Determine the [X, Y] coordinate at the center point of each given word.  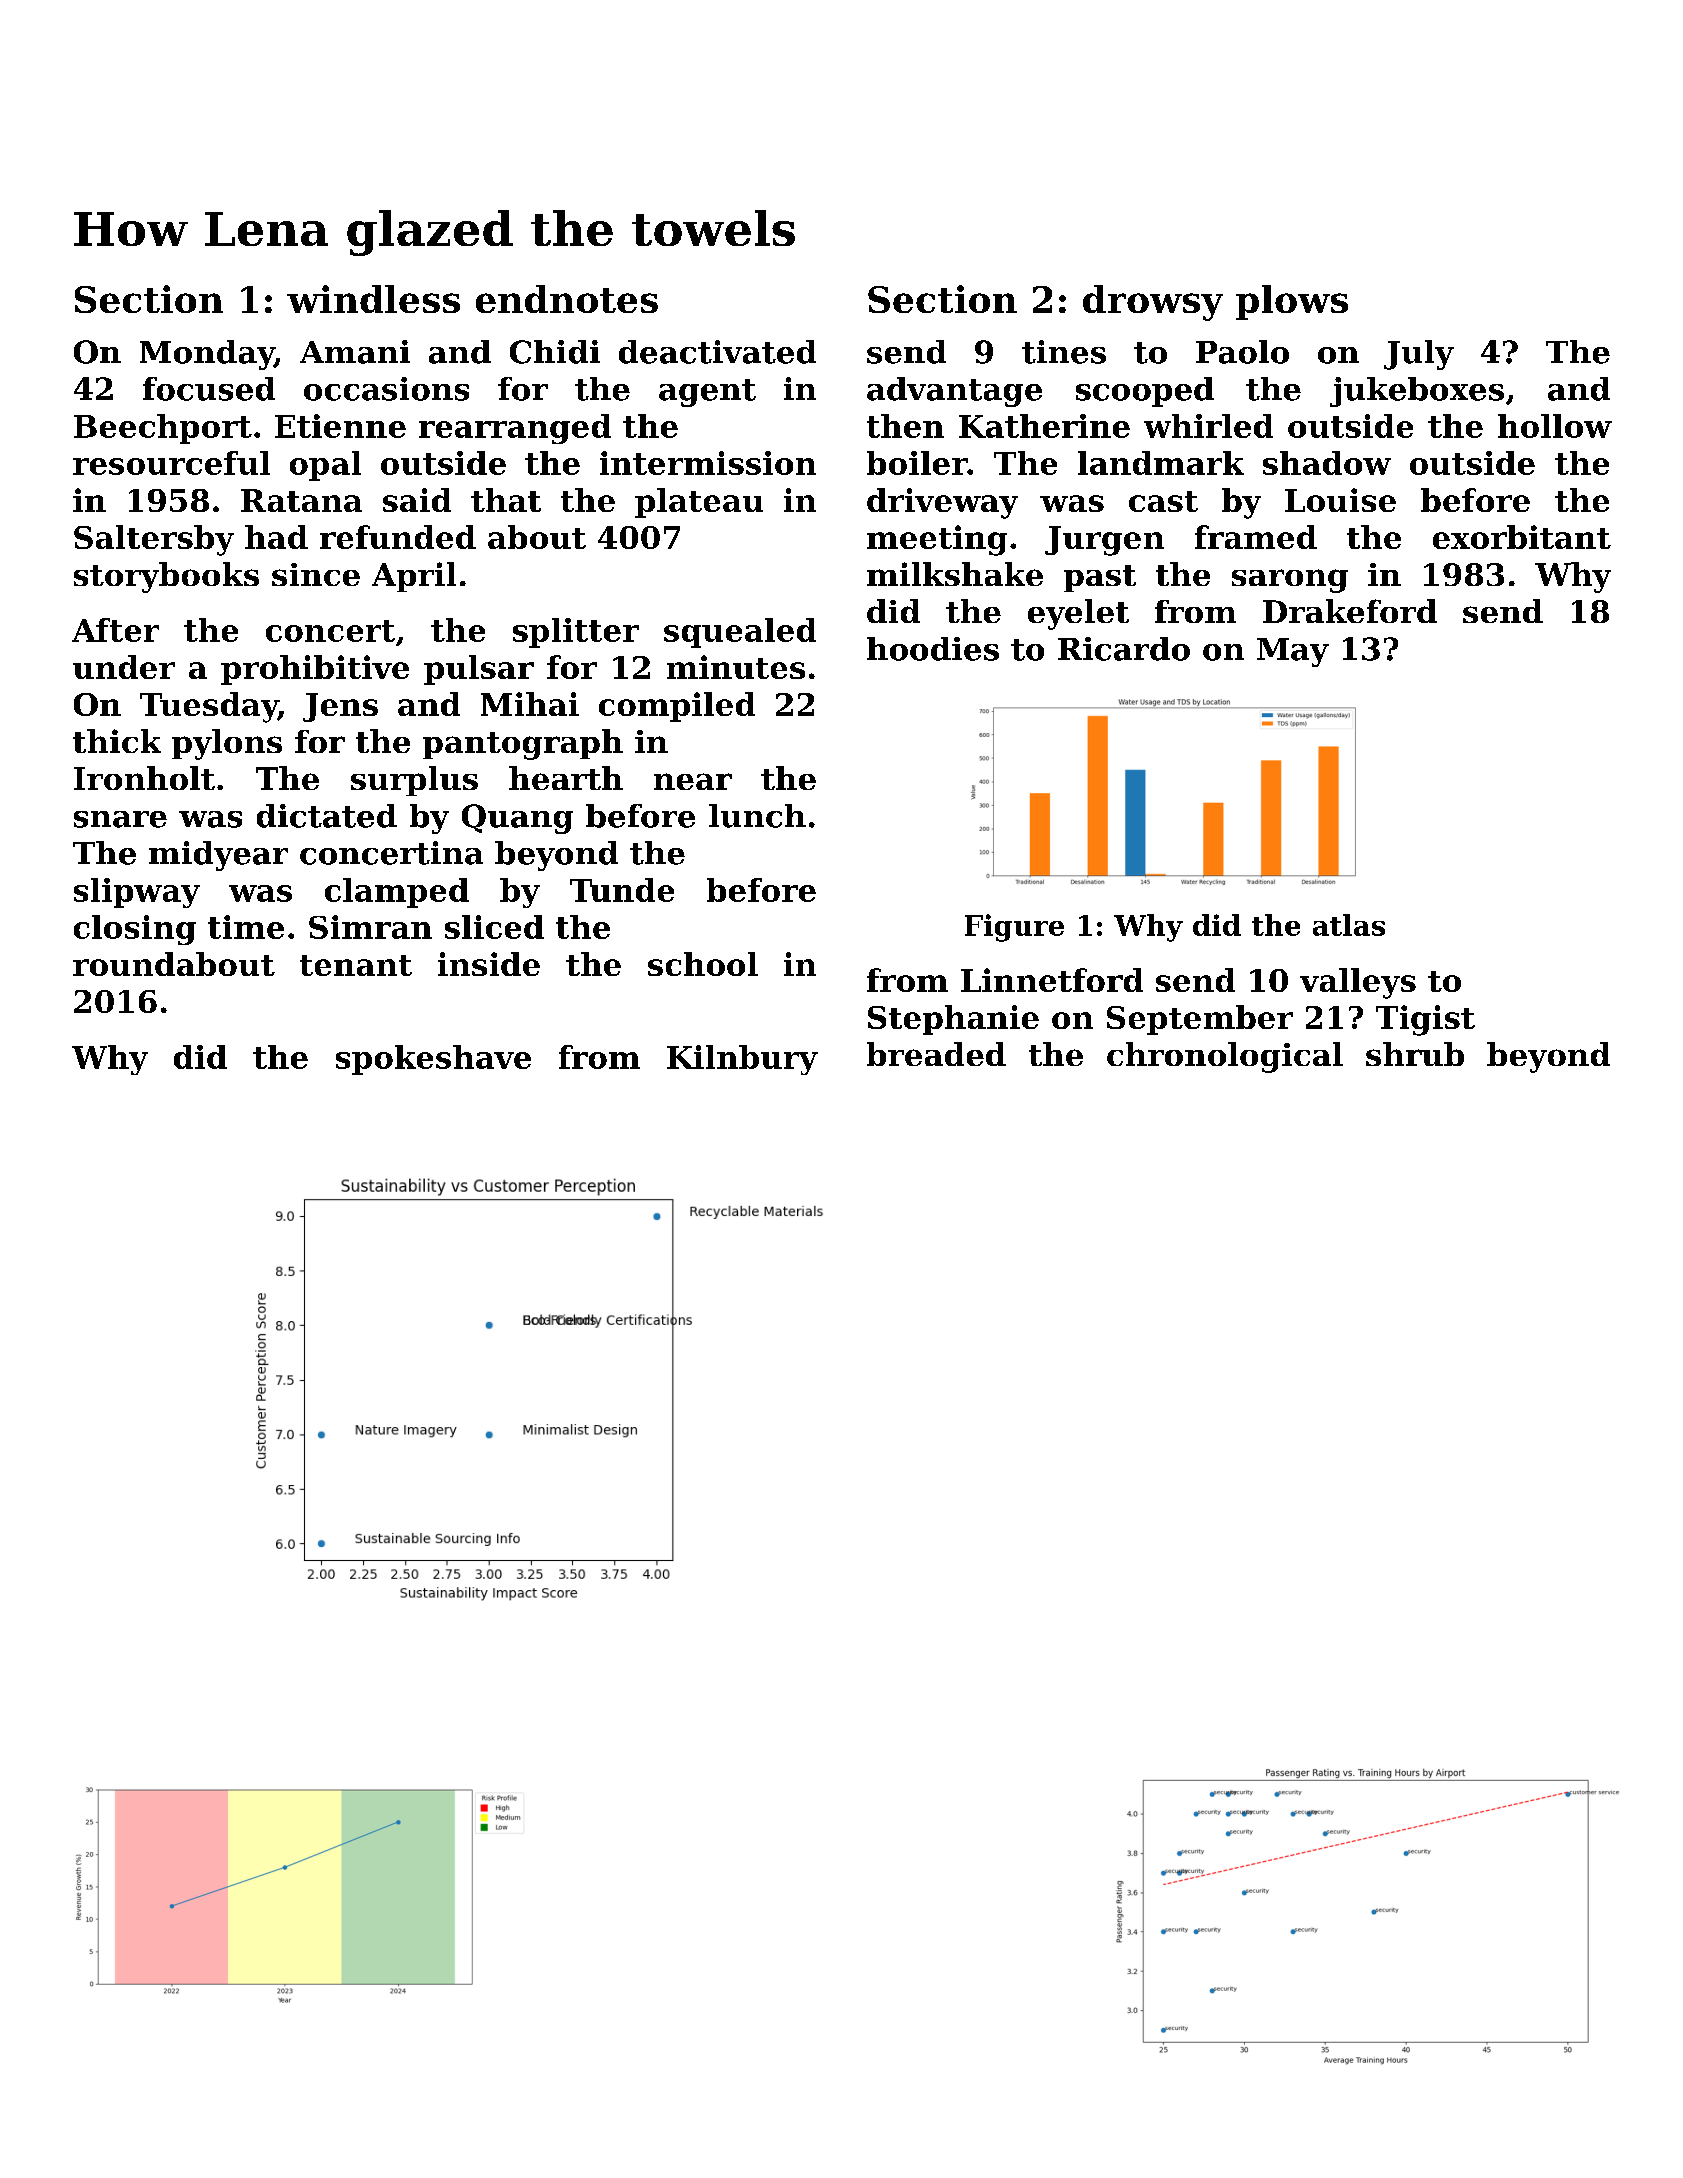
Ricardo [1124, 649]
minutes [736, 667]
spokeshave [433, 1060]
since [316, 574]
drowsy [1153, 303]
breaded [936, 1054]
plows [1292, 302]
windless [373, 299]
